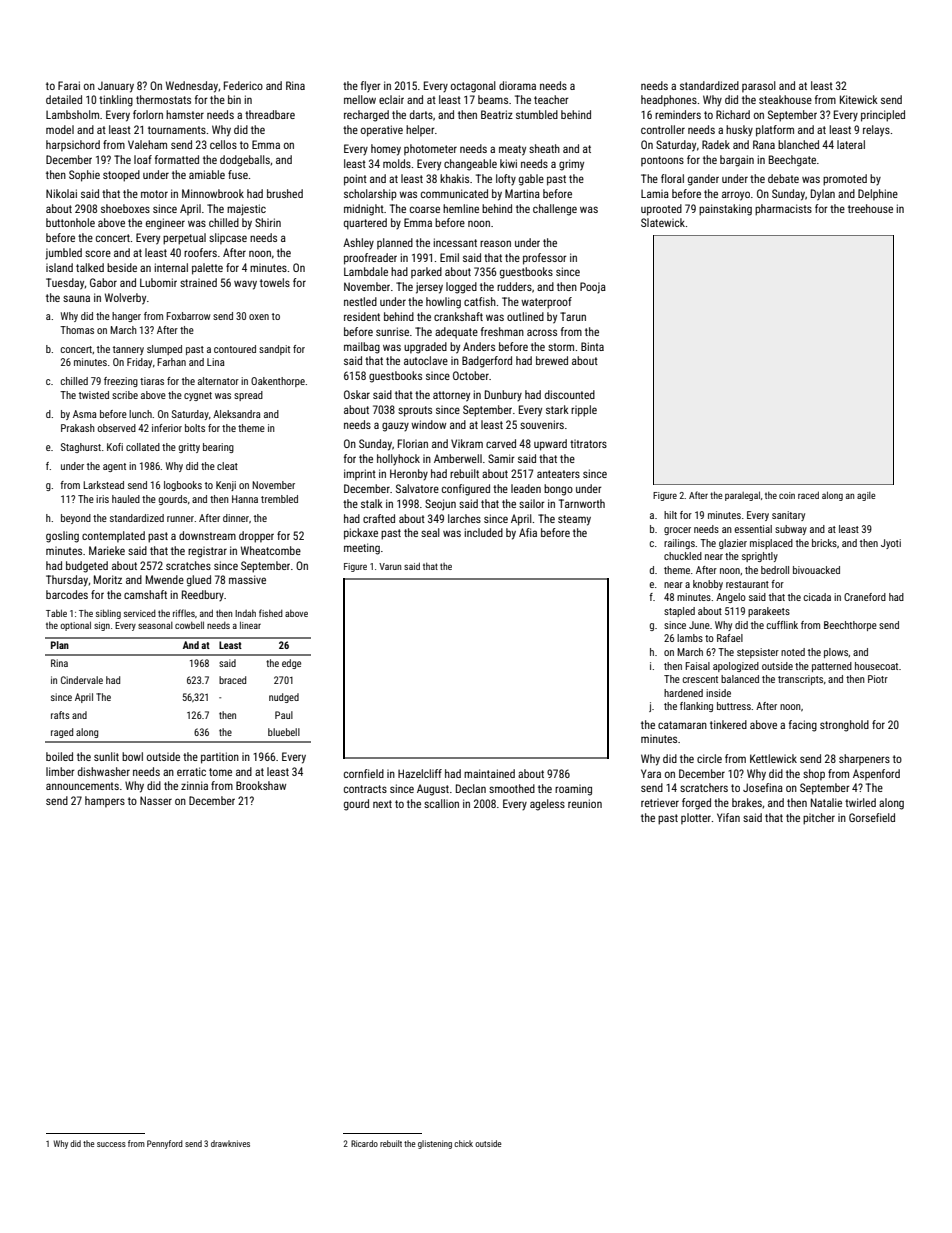 This page has width=952, height=1233. What do you see at coordinates (463, 1143) in the page?
I see `chick` at bounding box center [463, 1143].
